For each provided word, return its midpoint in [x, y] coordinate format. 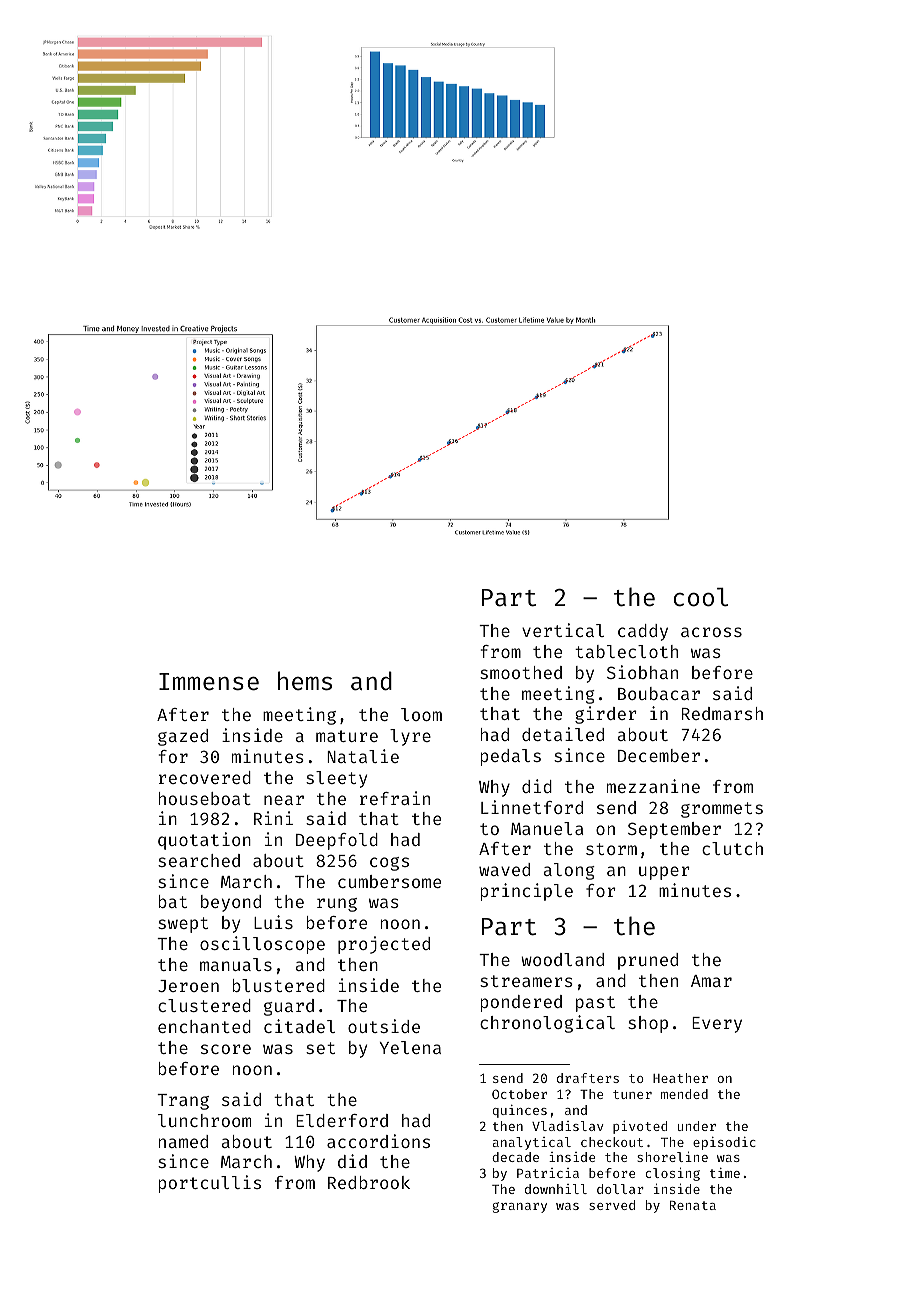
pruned [648, 961]
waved [504, 869]
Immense [209, 682]
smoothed [521, 672]
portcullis [210, 1184]
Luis [273, 922]
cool [701, 597]
